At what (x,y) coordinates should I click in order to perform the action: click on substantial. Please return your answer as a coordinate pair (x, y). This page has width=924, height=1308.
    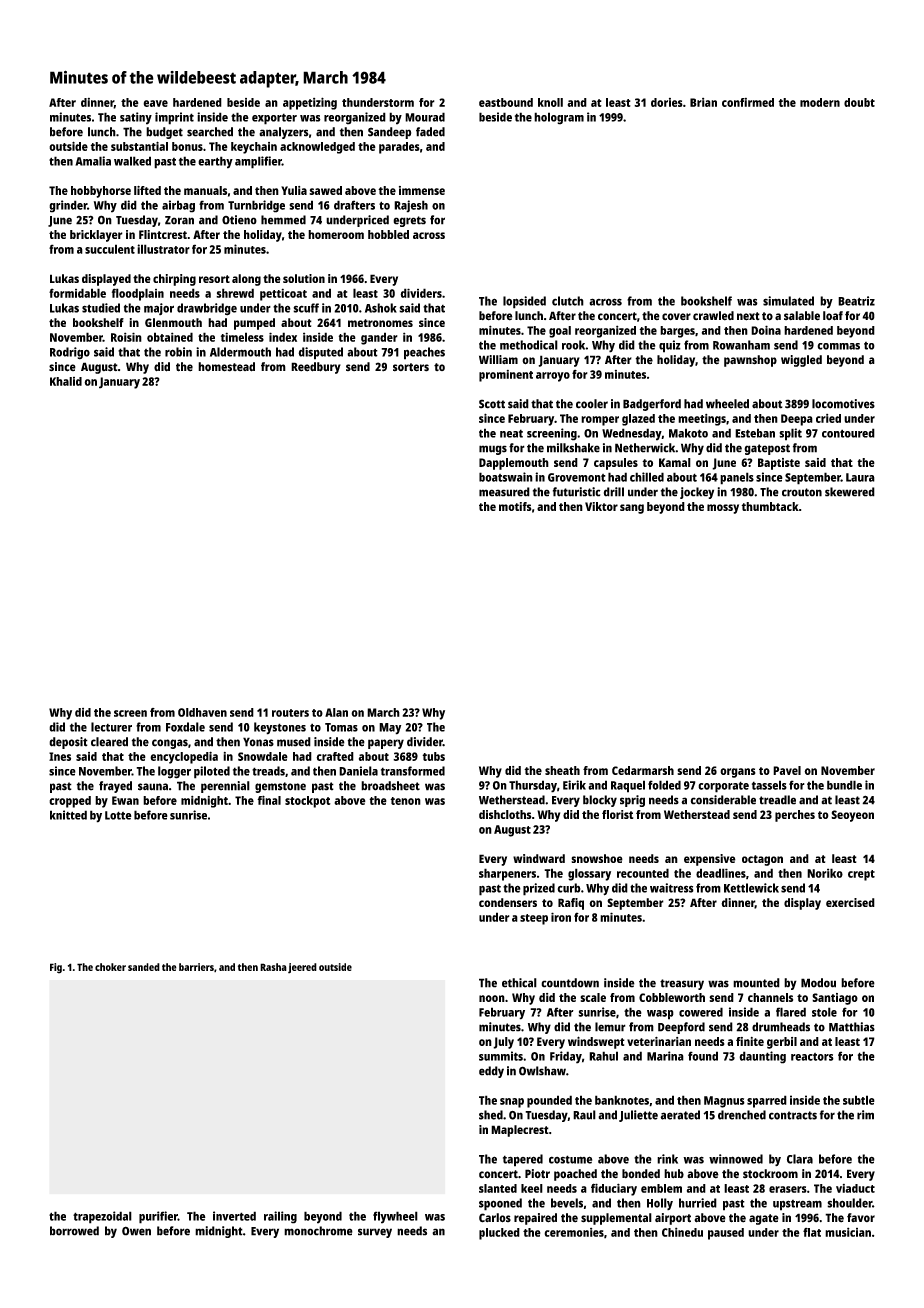
    Looking at the image, I should click on (139, 146).
